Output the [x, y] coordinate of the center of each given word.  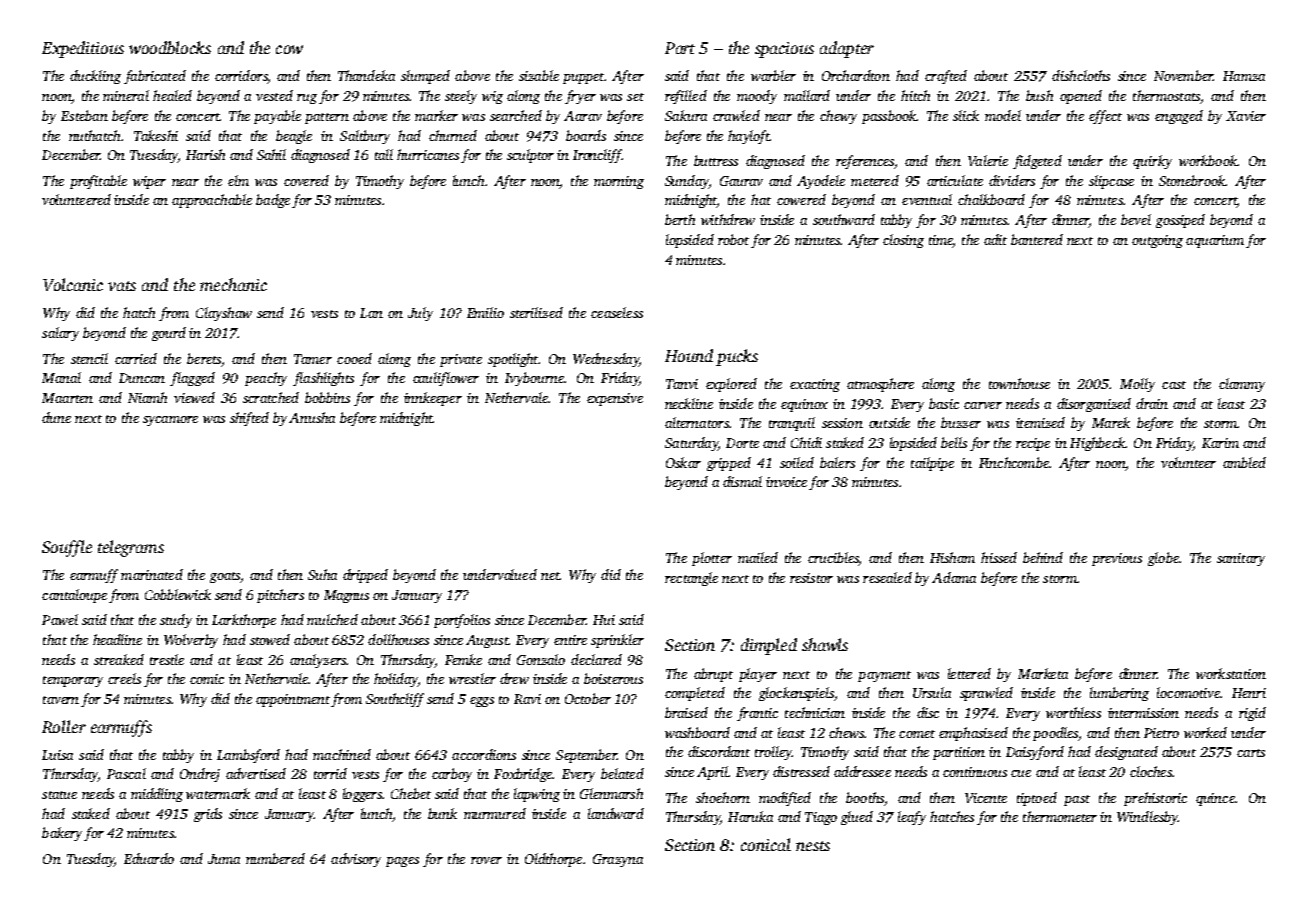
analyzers [318, 661]
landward [616, 813]
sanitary [1241, 559]
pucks [737, 357]
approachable [212, 201]
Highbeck [1097, 444]
